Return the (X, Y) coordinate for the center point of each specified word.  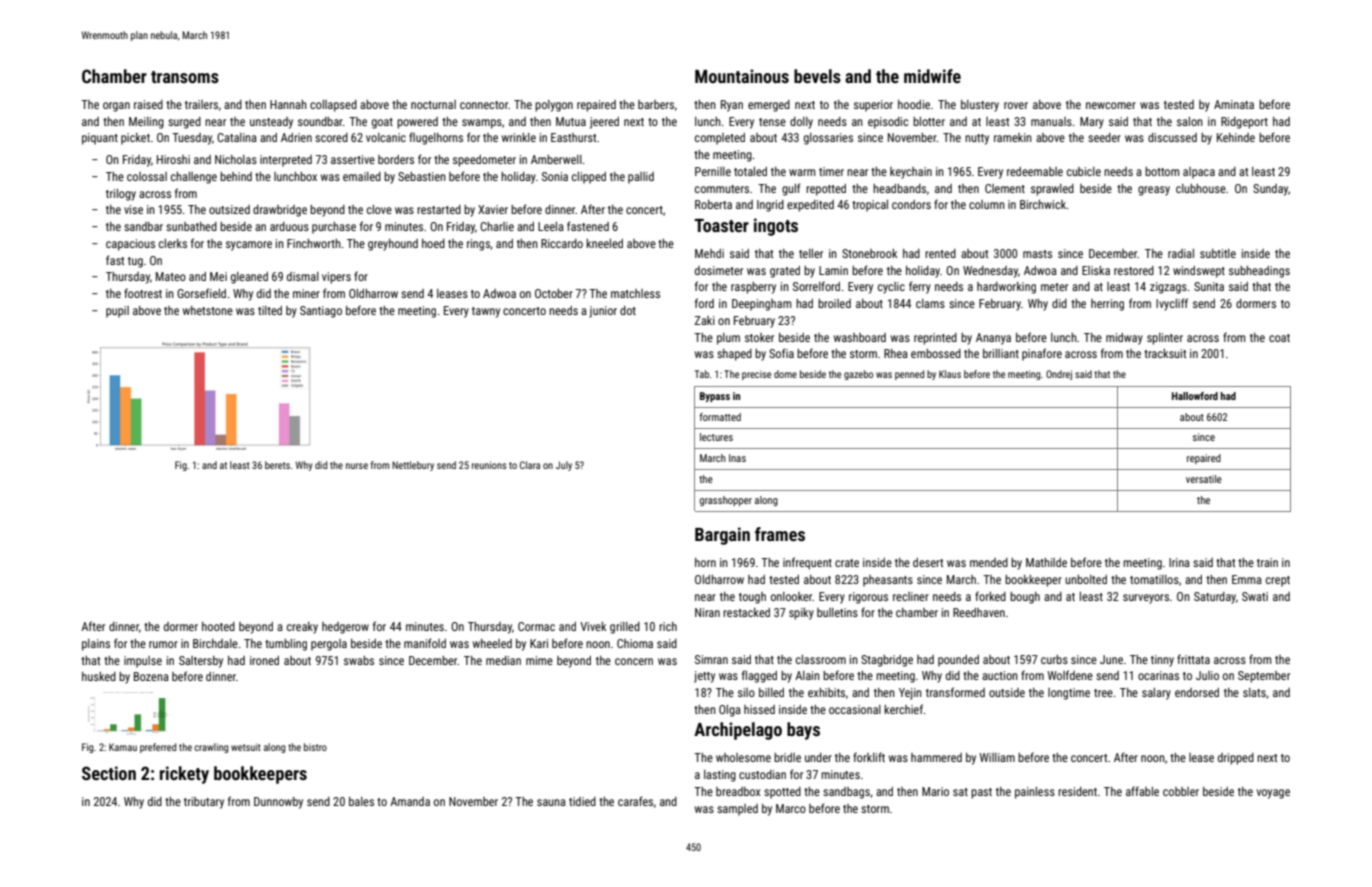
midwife (932, 76)
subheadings (1259, 272)
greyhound (393, 245)
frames (780, 534)
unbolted (1086, 579)
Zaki (705, 320)
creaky (302, 628)
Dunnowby (278, 803)
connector (484, 105)
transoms (185, 77)
